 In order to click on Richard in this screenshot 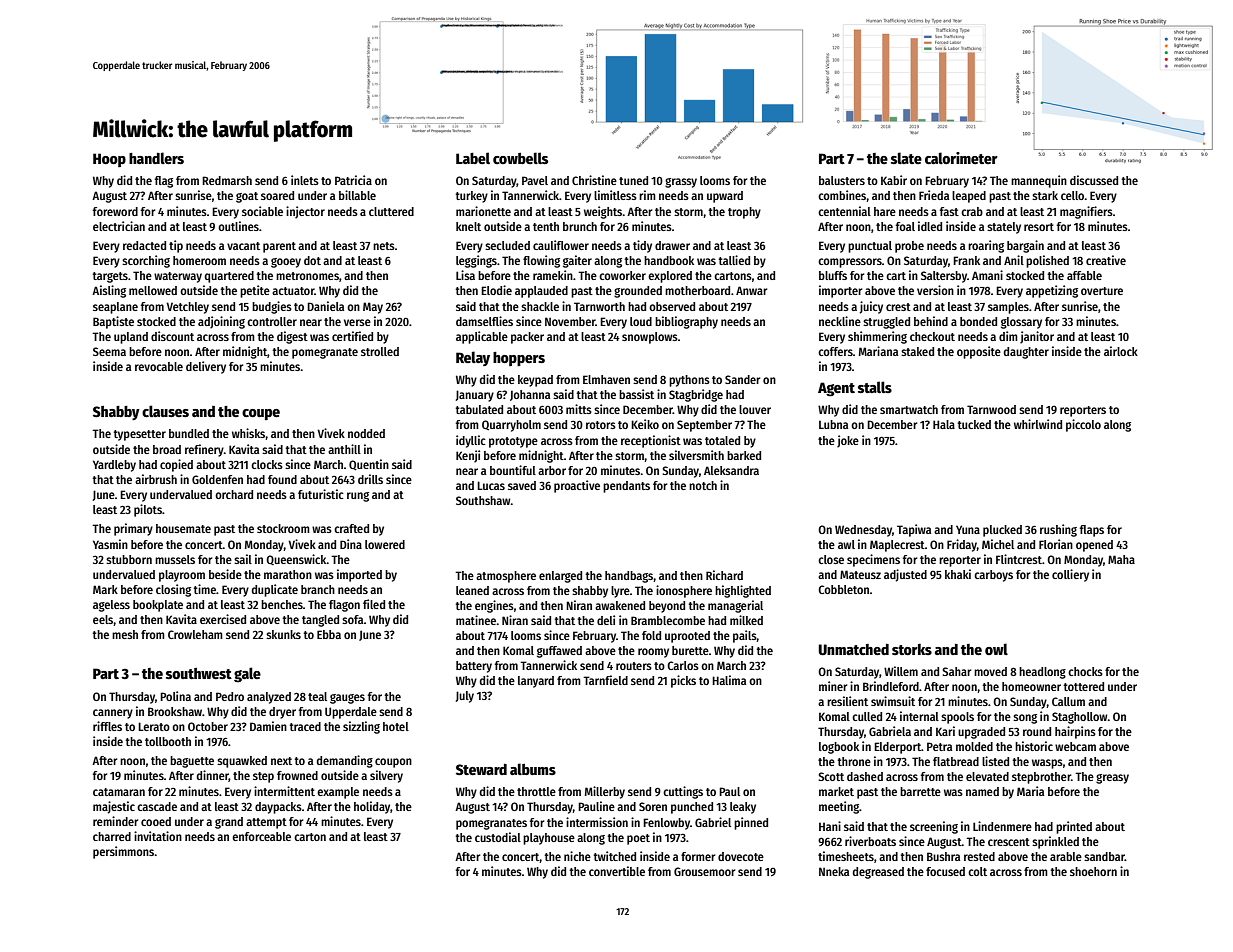, I will do `click(724, 575)`.
